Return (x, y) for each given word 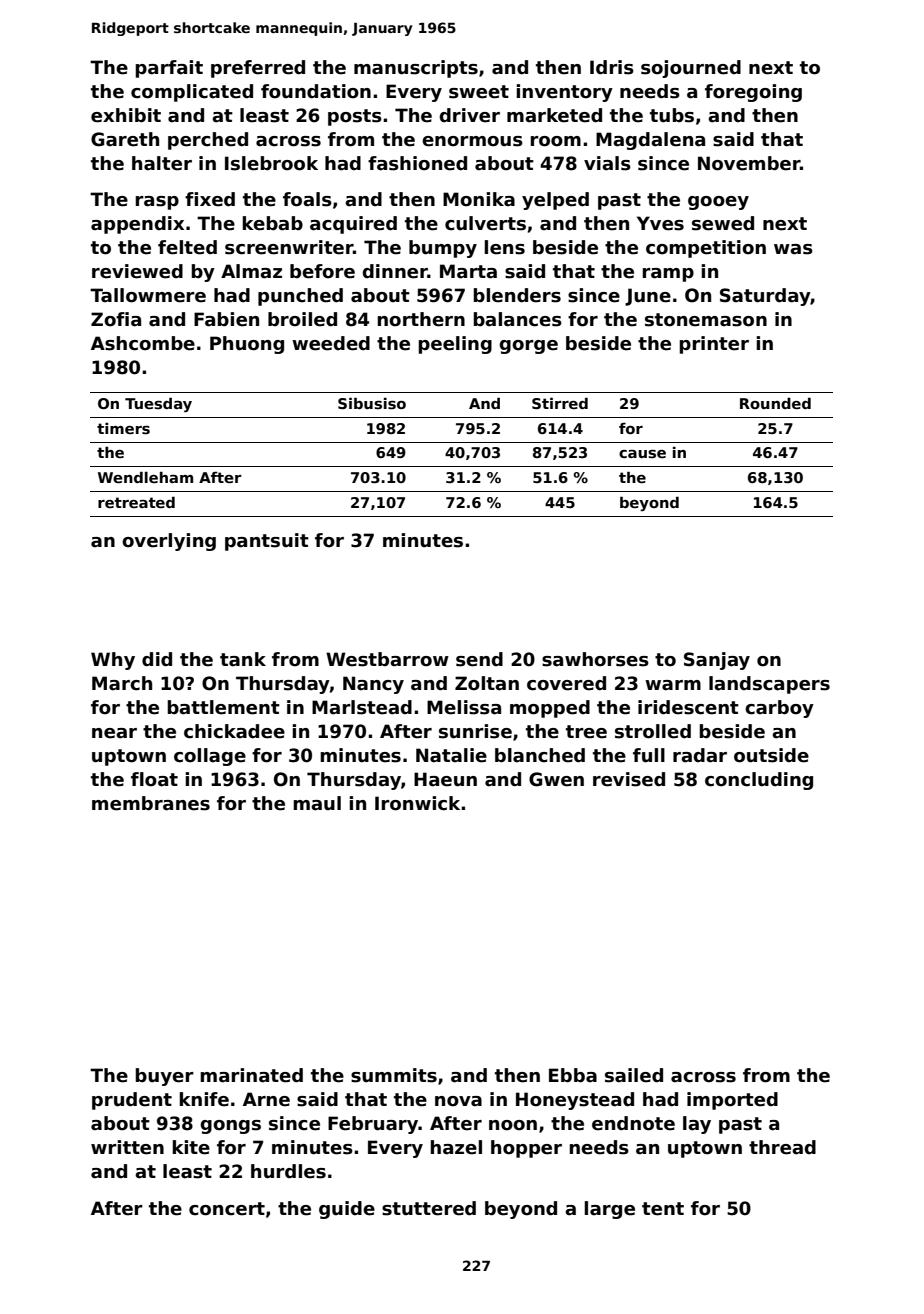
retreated (136, 502)
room (555, 141)
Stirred (560, 403)
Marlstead (362, 707)
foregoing (753, 93)
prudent (132, 1101)
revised (629, 779)
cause (642, 454)
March (122, 683)
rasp (157, 203)
